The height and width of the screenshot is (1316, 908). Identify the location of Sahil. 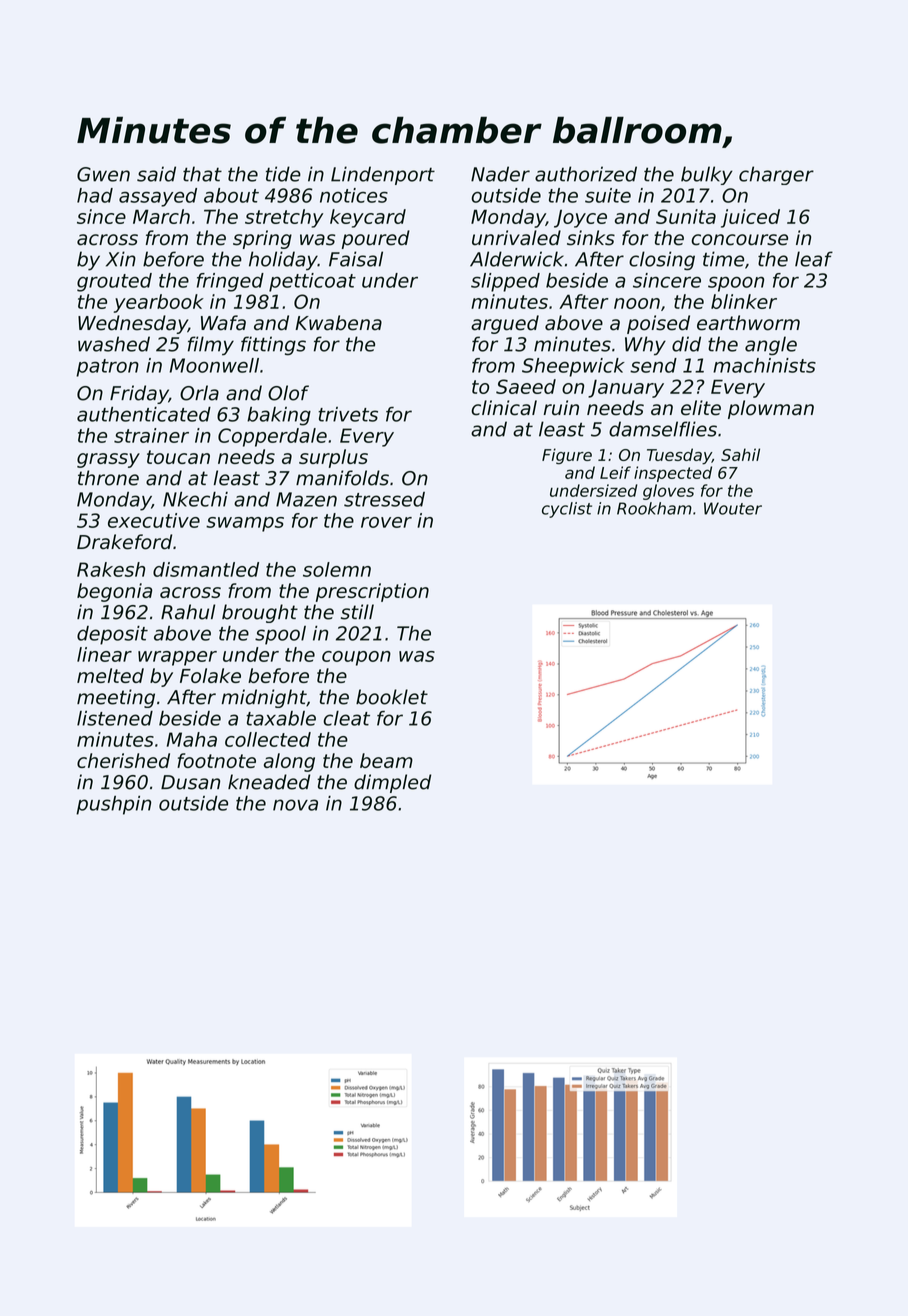
(740, 454).
